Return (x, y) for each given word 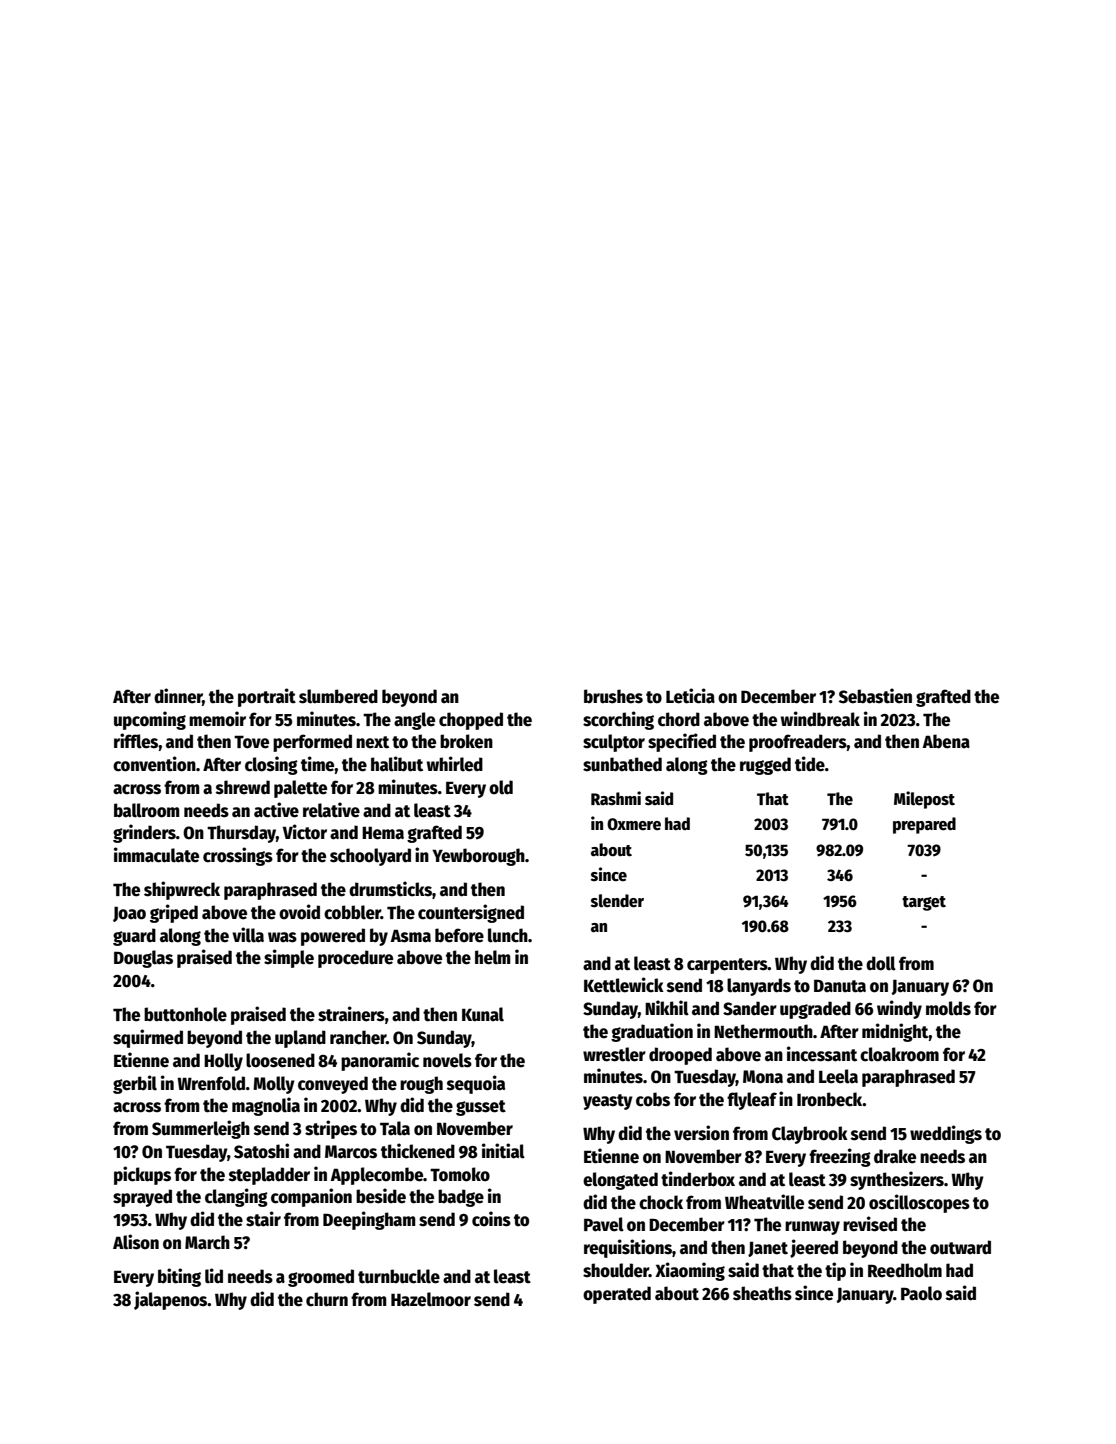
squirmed (148, 1038)
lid (214, 1276)
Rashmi (616, 798)
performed (312, 743)
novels (447, 1060)
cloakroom (899, 1054)
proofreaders (798, 743)
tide (810, 764)
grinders (144, 833)
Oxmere (634, 824)
